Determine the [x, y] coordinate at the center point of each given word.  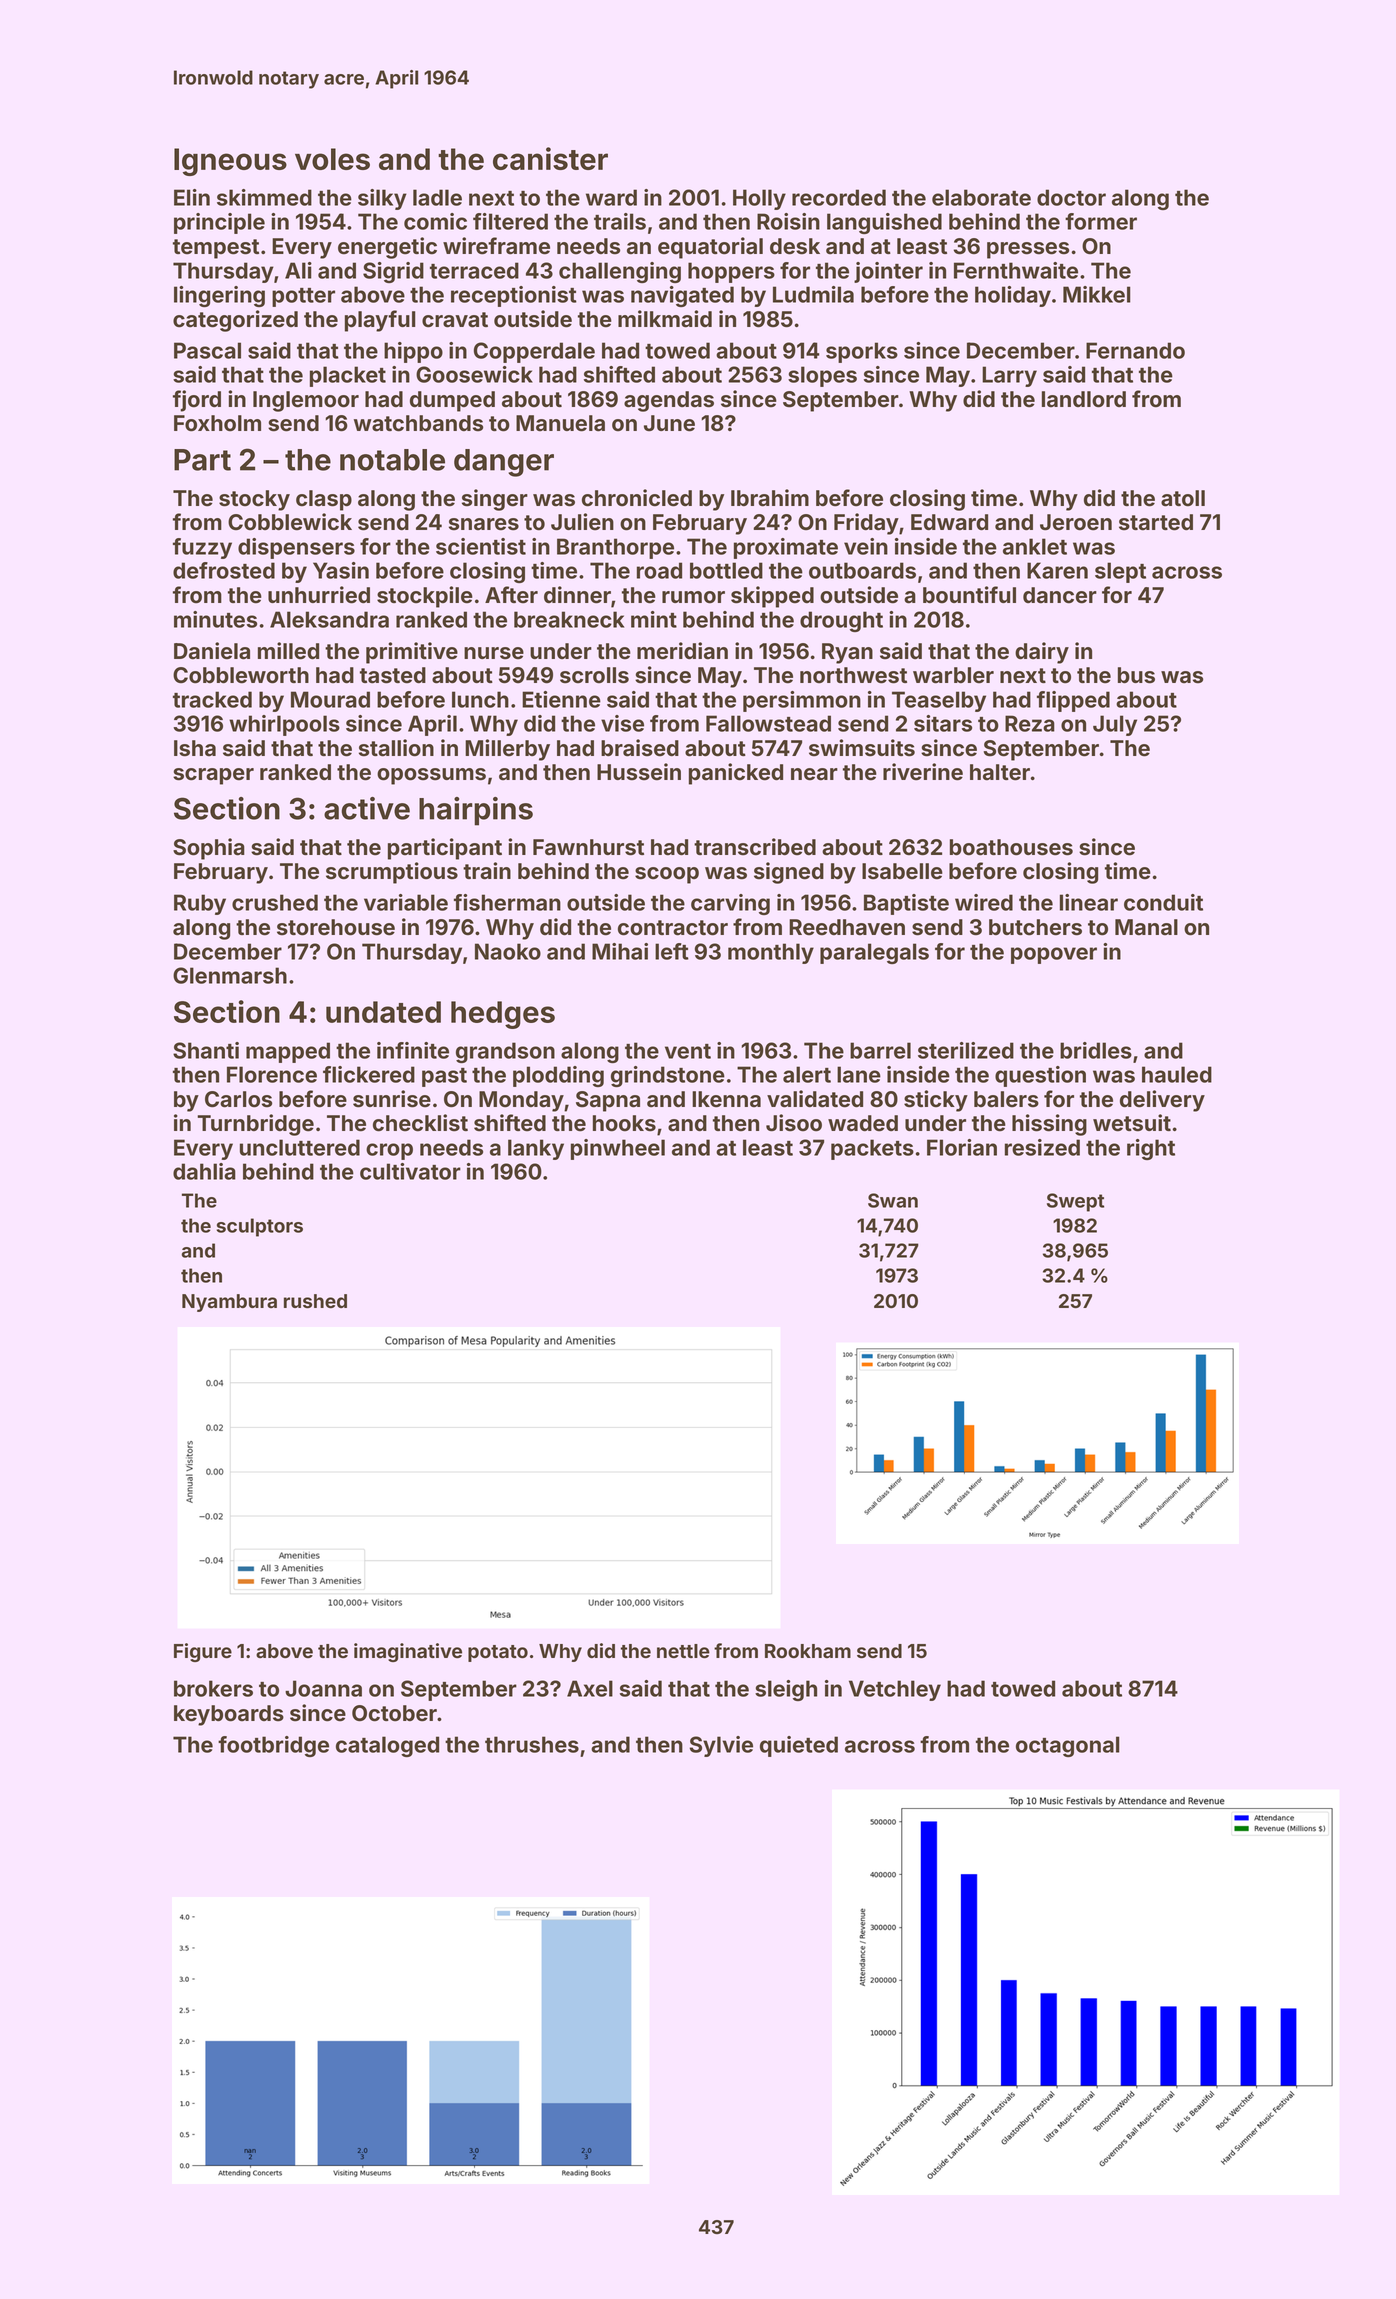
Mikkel [1097, 294]
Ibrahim [770, 498]
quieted [799, 1746]
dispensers [296, 548]
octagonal [1068, 1746]
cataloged [387, 1746]
